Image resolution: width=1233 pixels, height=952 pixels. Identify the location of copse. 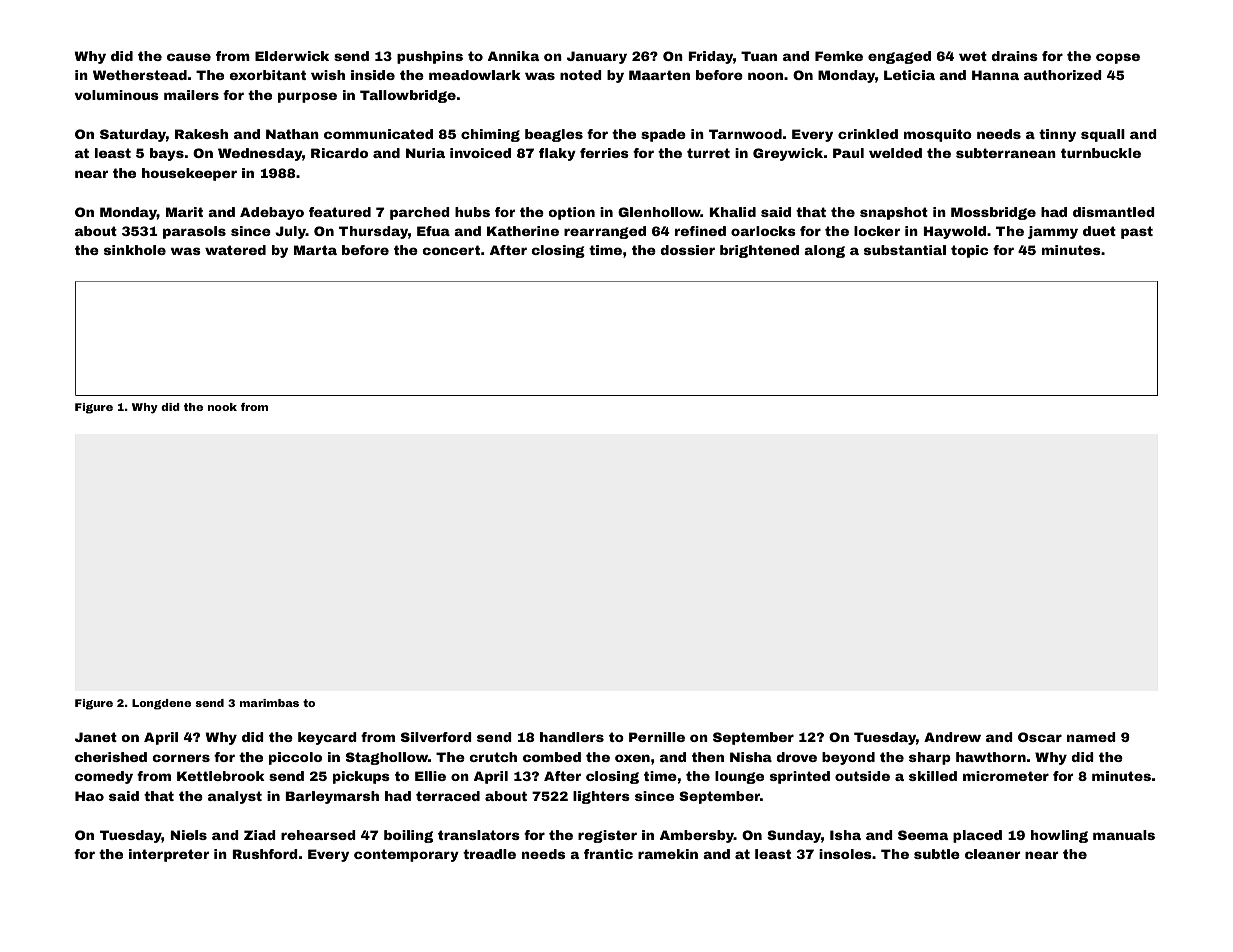
(1118, 58).
